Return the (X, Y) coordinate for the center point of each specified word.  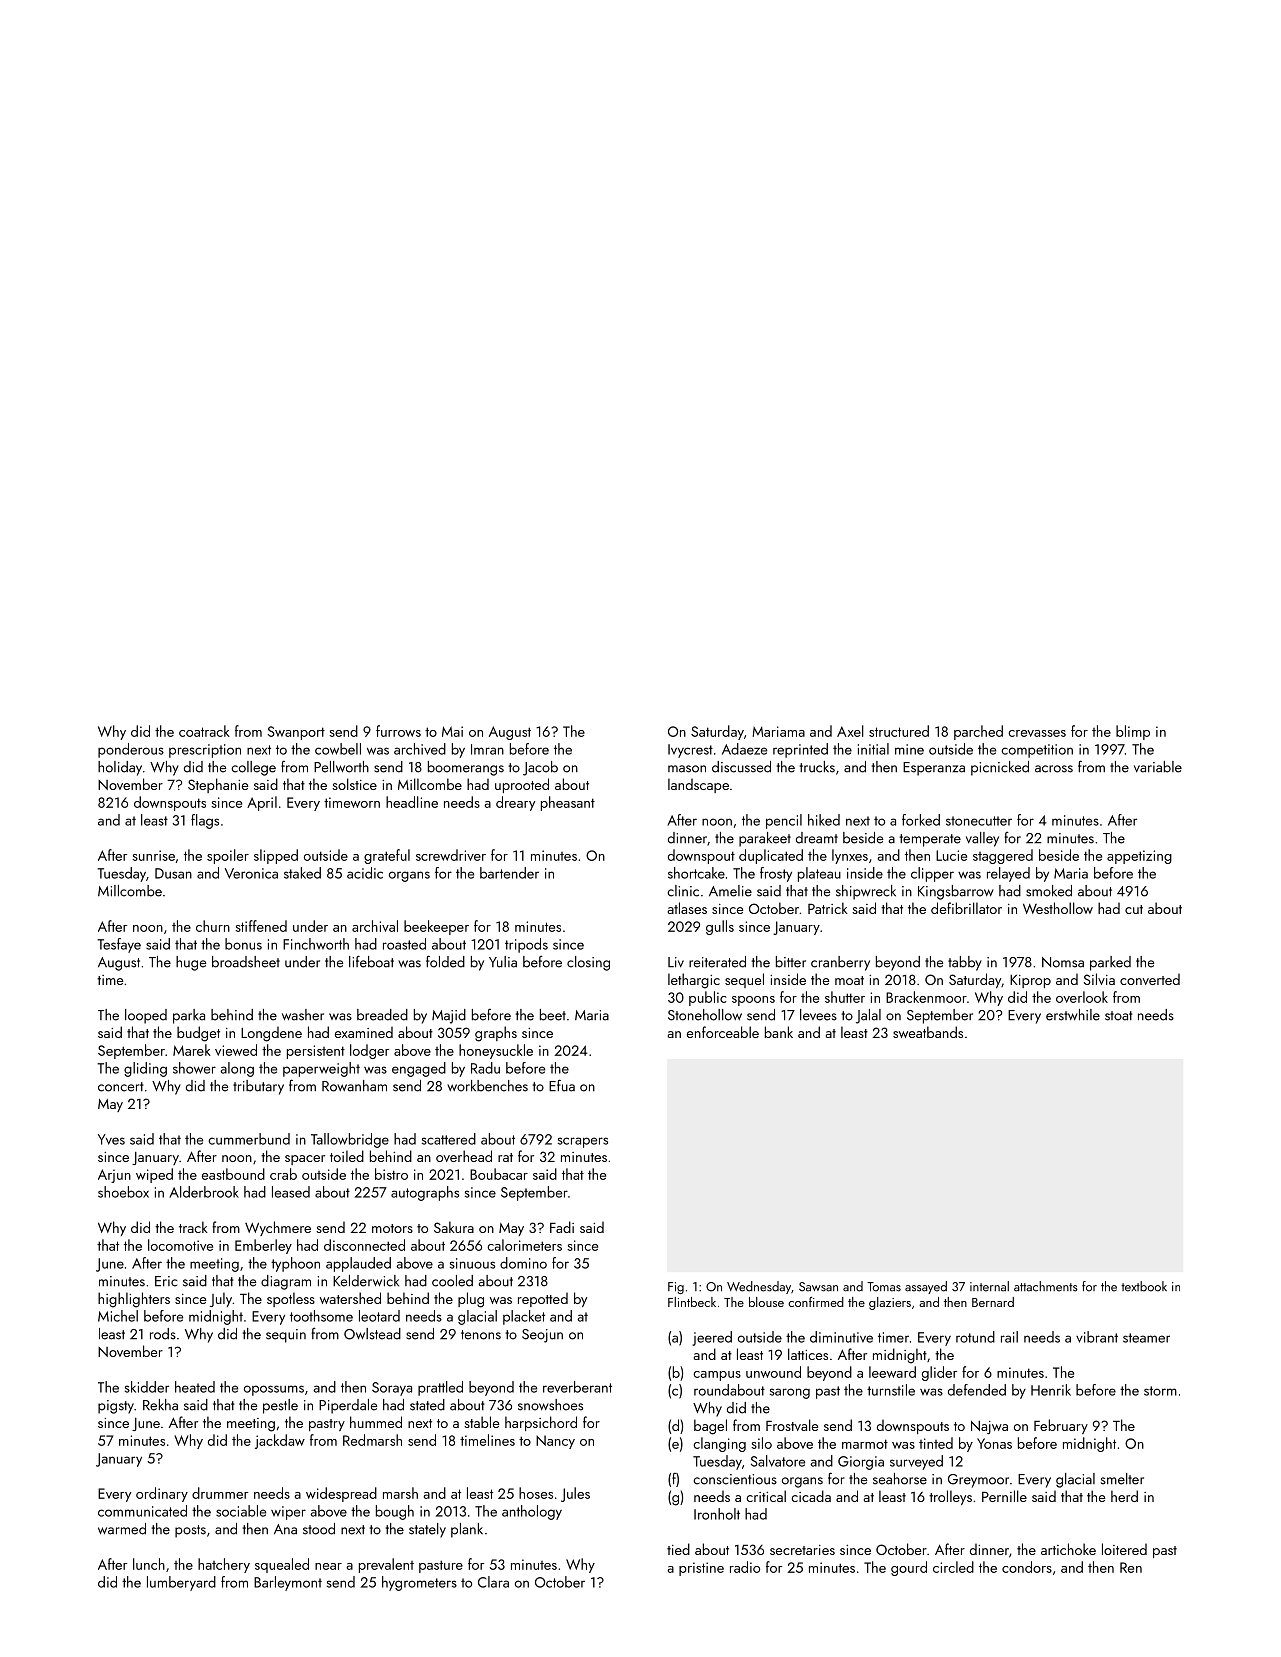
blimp (1133, 732)
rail (1009, 1337)
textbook (1144, 1286)
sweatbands (928, 1032)
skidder (147, 1387)
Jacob (540, 768)
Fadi (562, 1227)
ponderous (131, 750)
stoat (1119, 1016)
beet (553, 1015)
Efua (562, 1085)
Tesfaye (119, 945)
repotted (543, 1299)
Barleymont (288, 1583)
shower (194, 1068)
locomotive (180, 1245)
